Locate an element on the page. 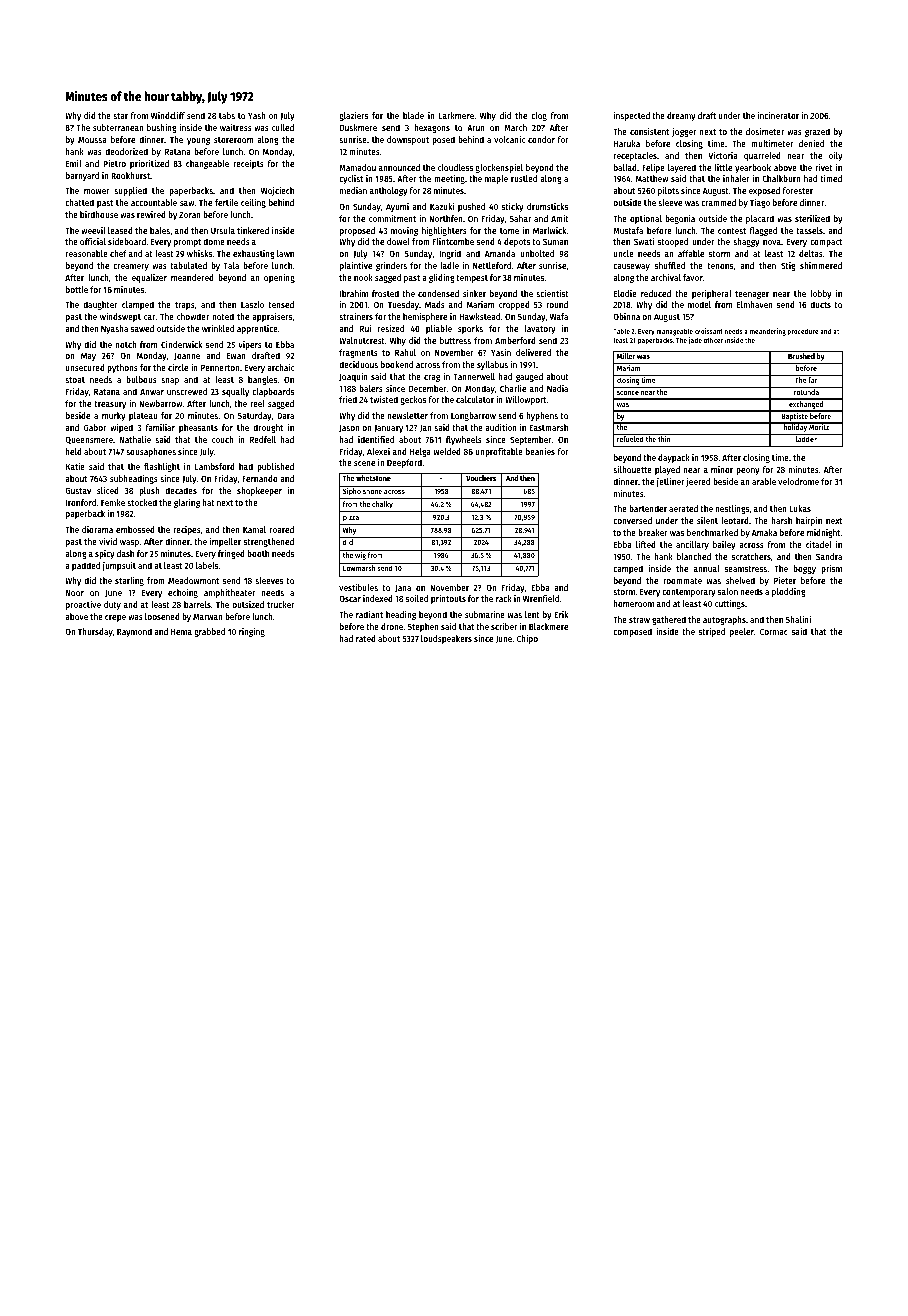 This image has width=908, height=1316. calculator is located at coordinates (475, 399).
